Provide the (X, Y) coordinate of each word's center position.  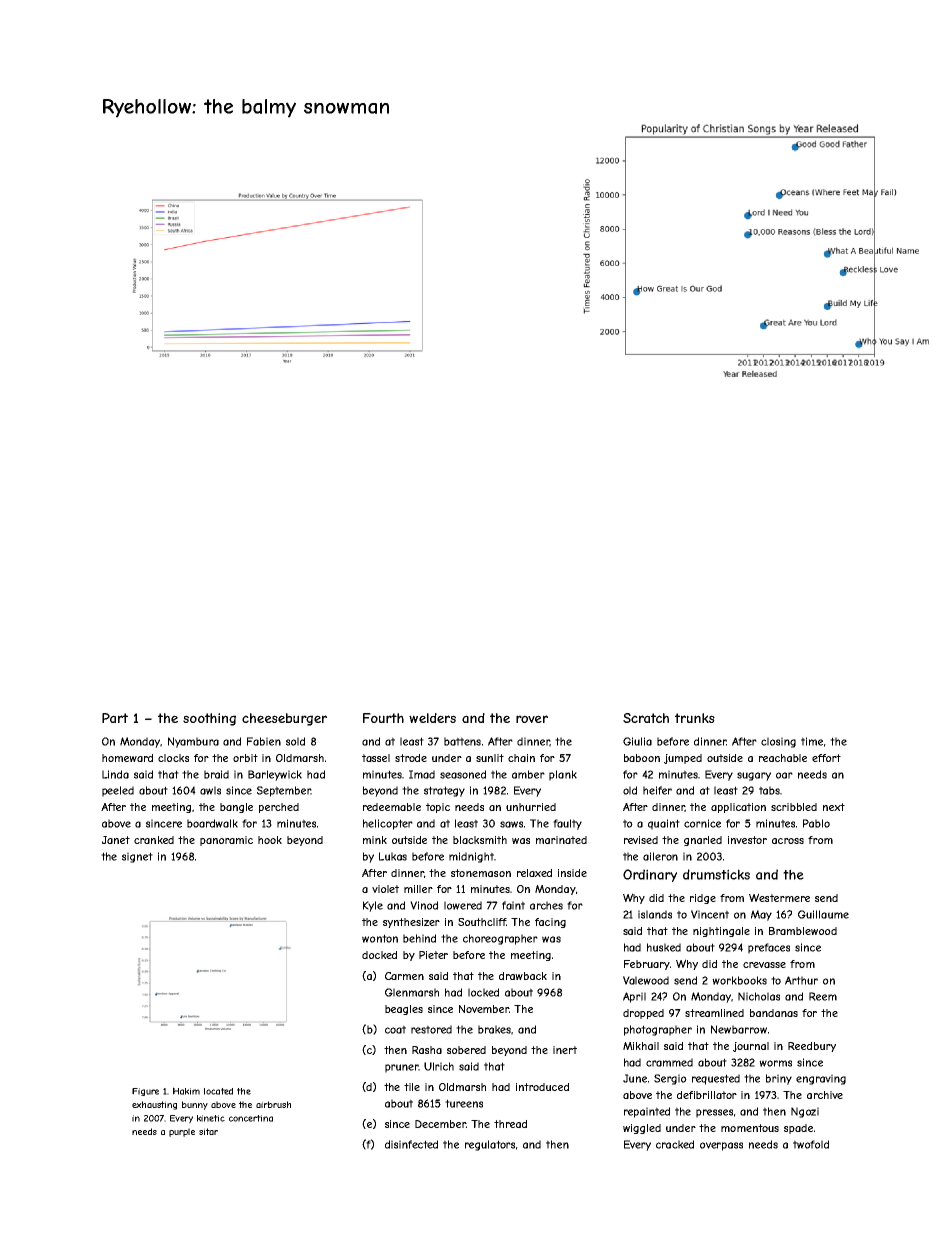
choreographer (500, 939)
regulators (490, 1145)
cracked (675, 1144)
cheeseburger (284, 719)
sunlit (490, 758)
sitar (208, 1131)
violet (385, 889)
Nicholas (759, 996)
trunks (695, 718)
